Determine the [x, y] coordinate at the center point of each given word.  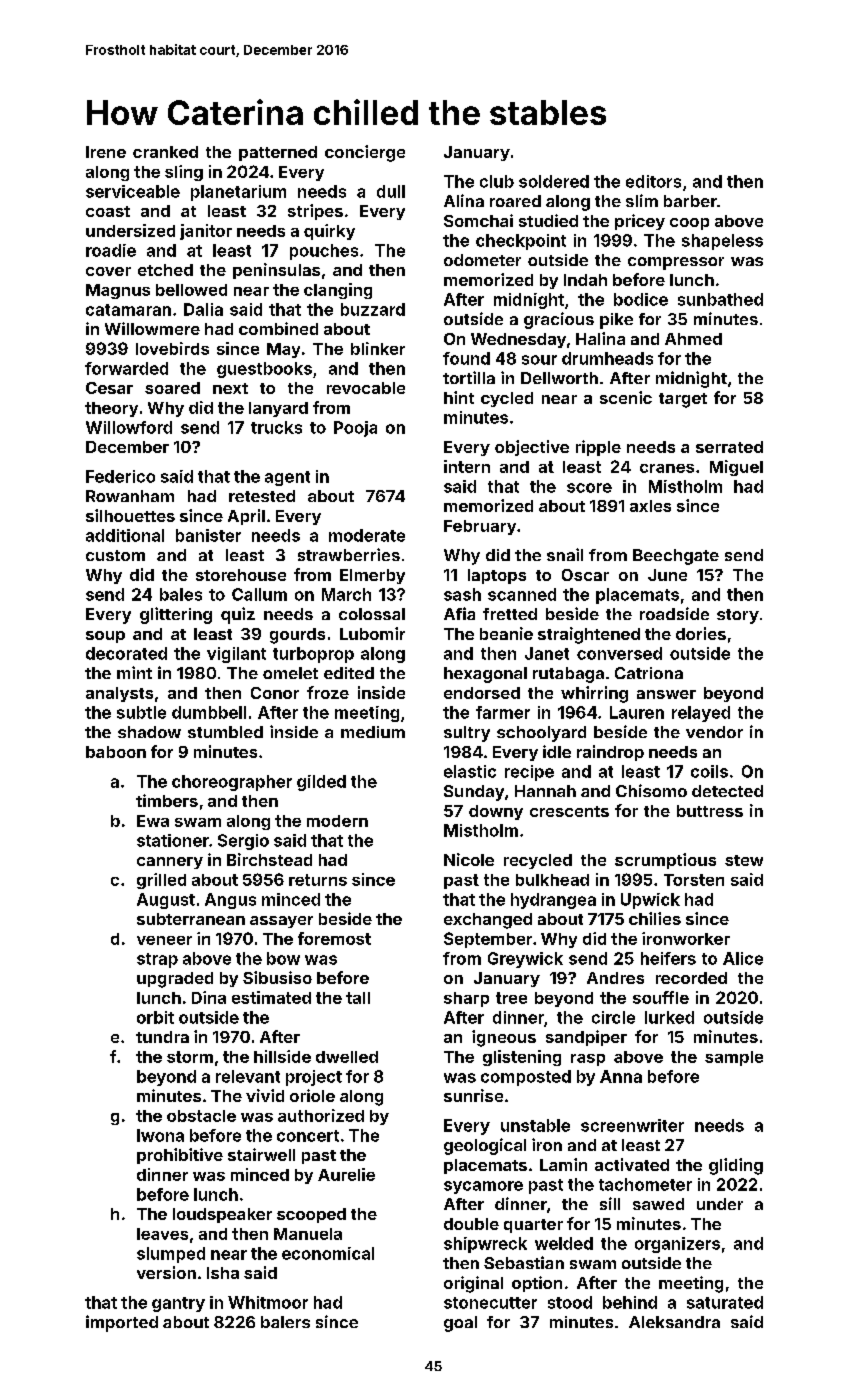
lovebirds [172, 348]
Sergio [243, 842]
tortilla [469, 377]
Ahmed [693, 339]
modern [337, 821]
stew [744, 860]
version [166, 1272]
